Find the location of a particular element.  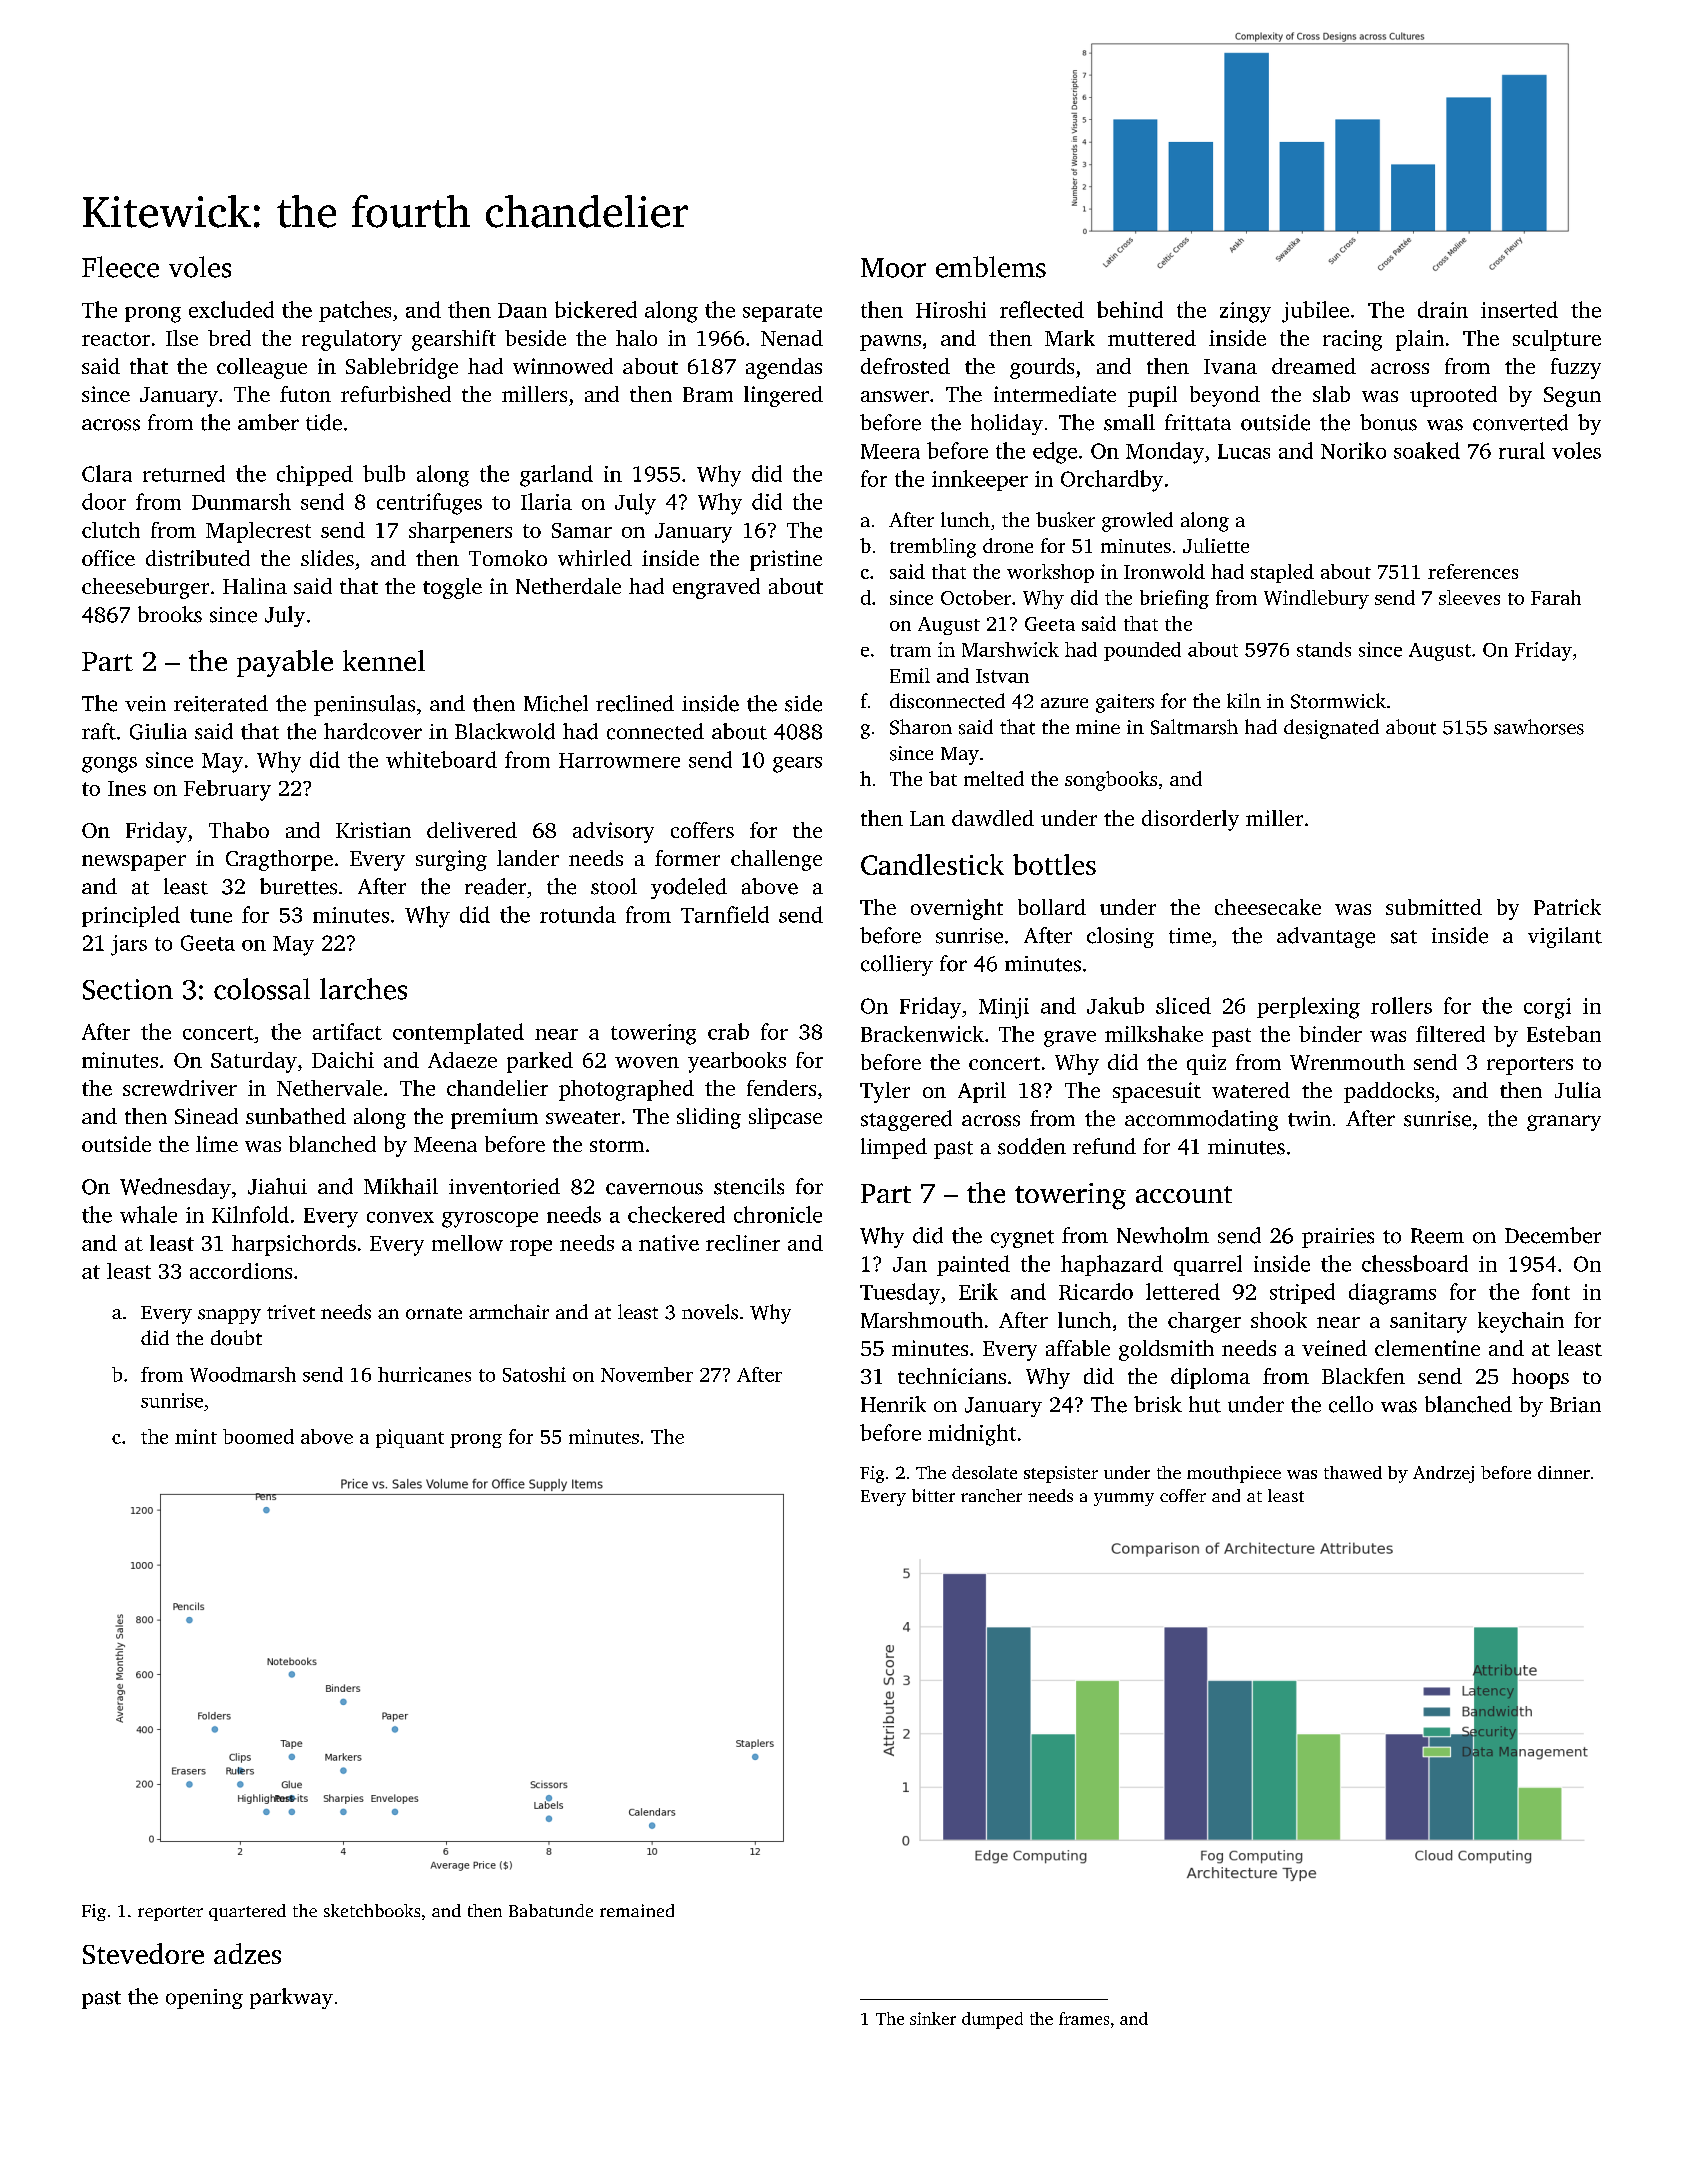

inserted is located at coordinates (1519, 309).
